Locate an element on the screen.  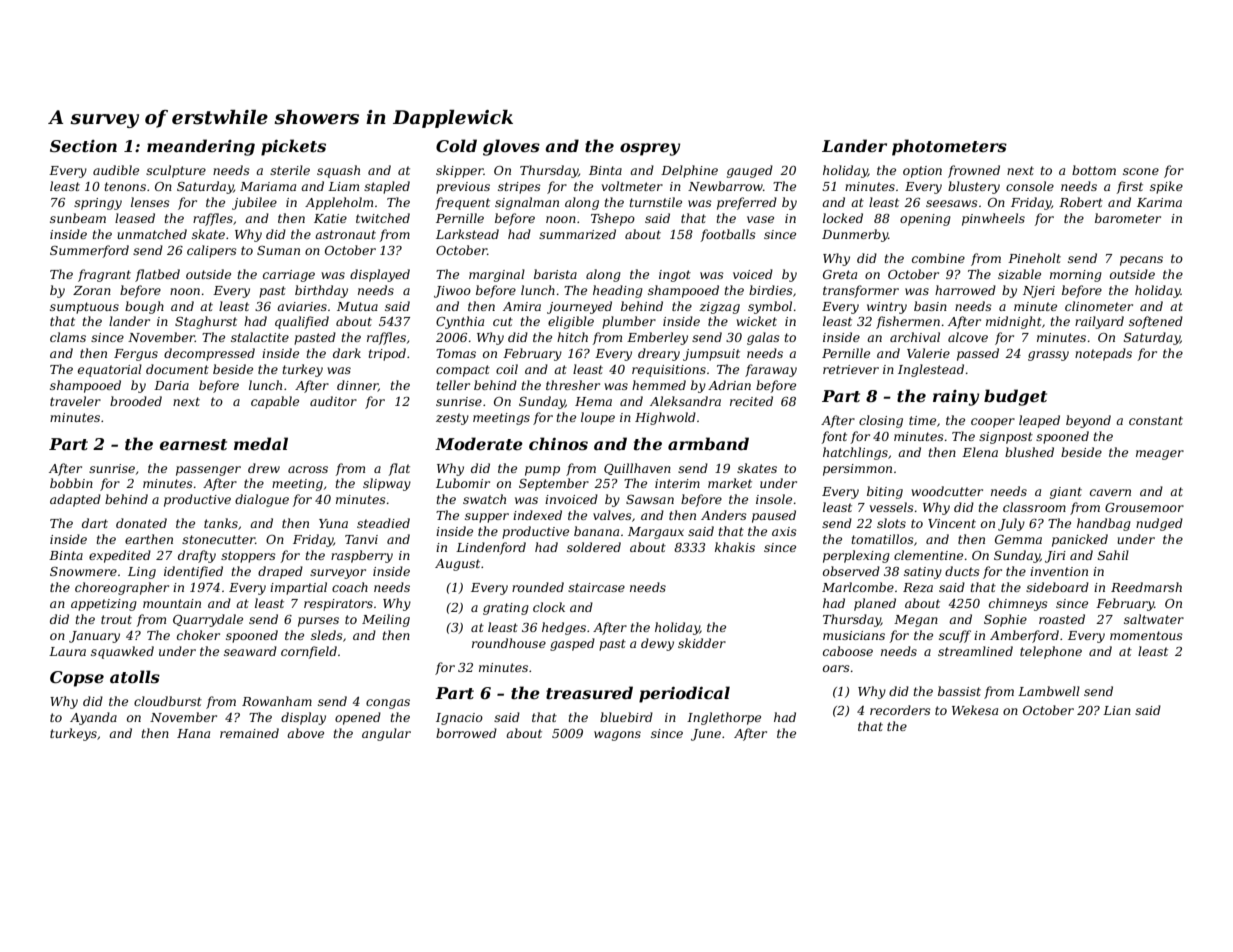
handbag is located at coordinates (1104, 524).
